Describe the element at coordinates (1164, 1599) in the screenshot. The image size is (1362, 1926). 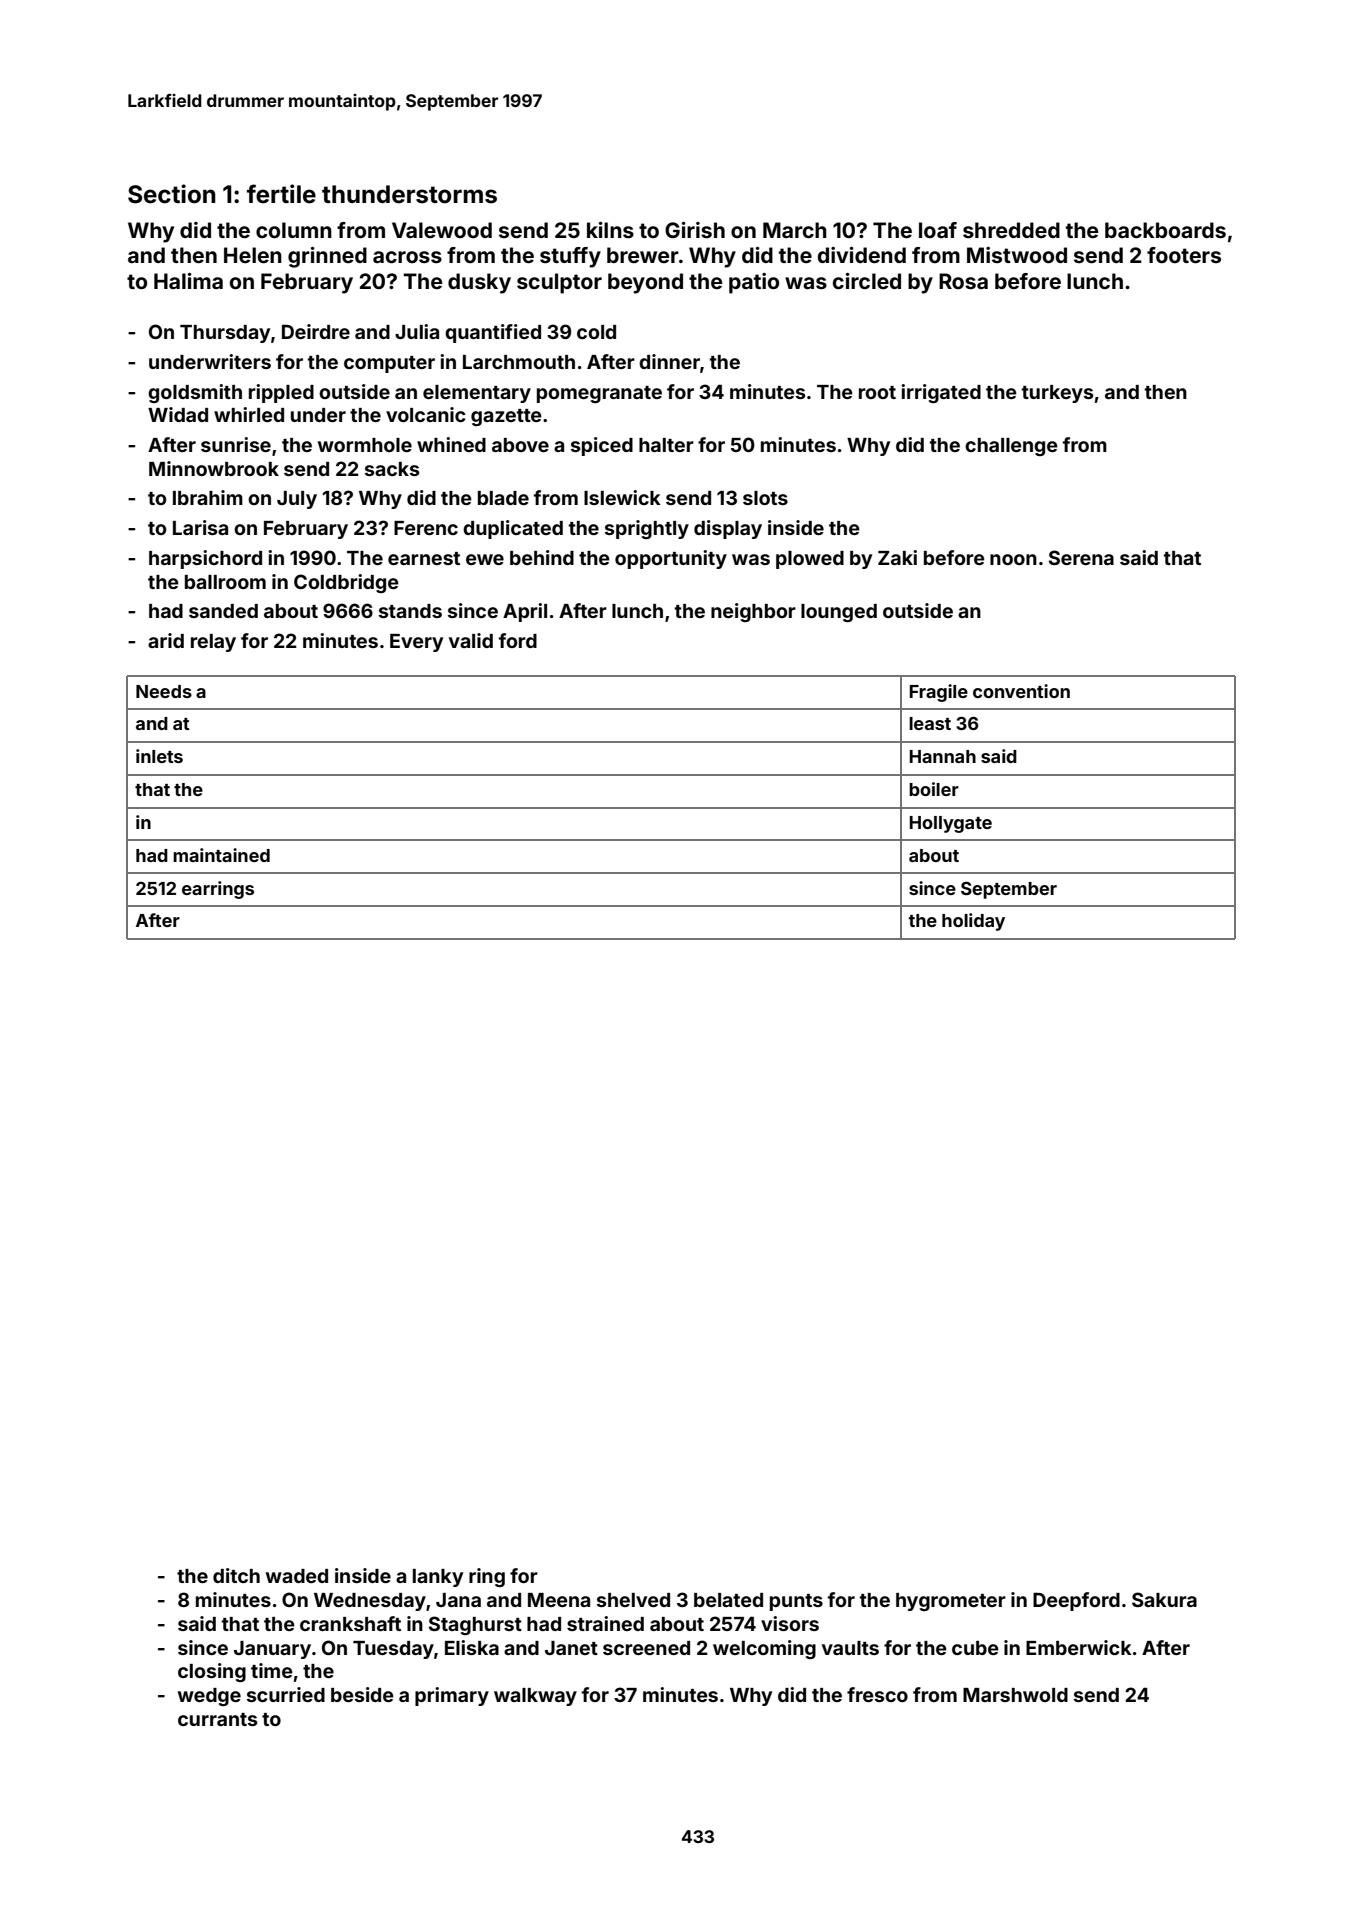
I see `Sakura` at that location.
